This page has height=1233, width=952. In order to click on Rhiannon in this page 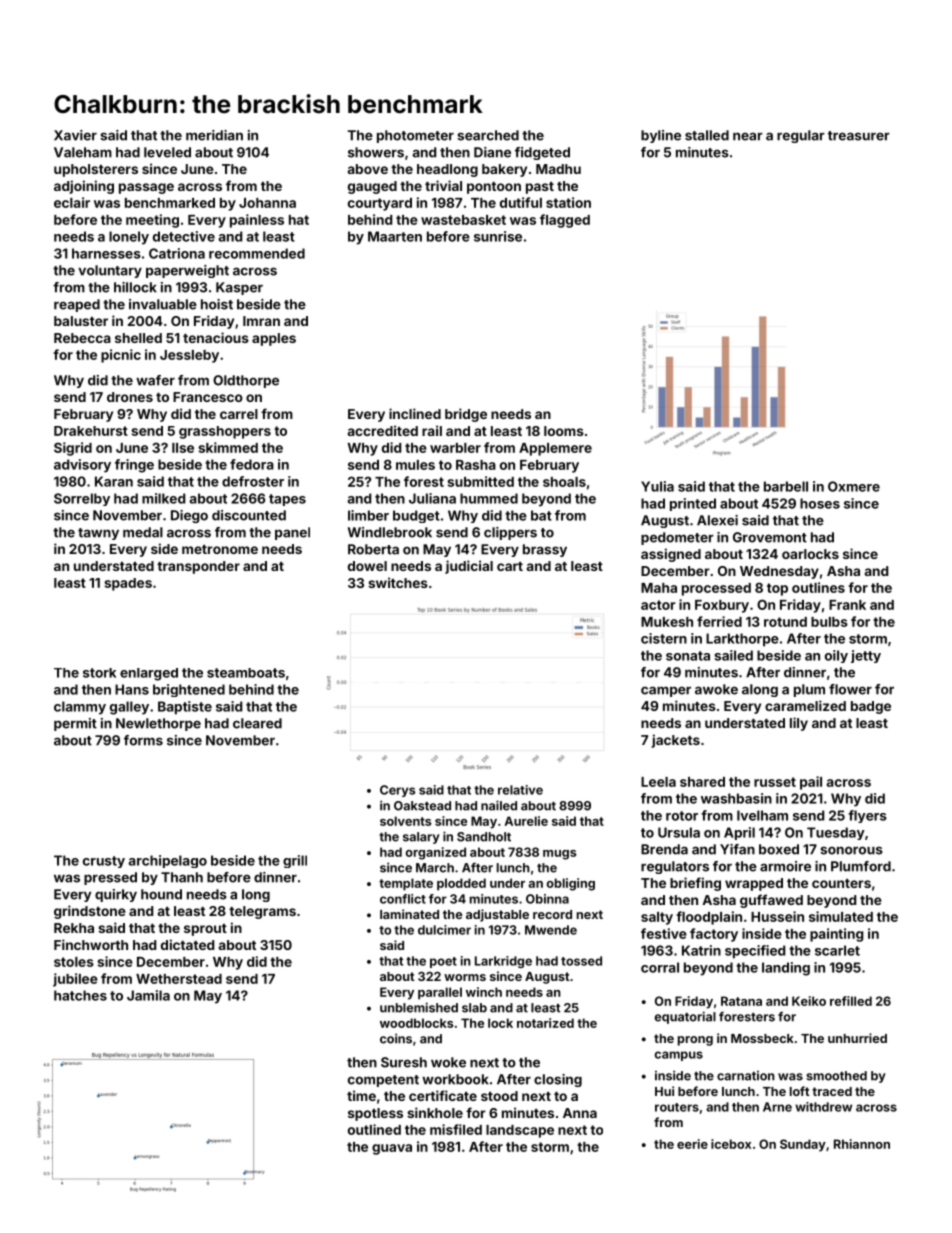, I will do `click(862, 1144)`.
